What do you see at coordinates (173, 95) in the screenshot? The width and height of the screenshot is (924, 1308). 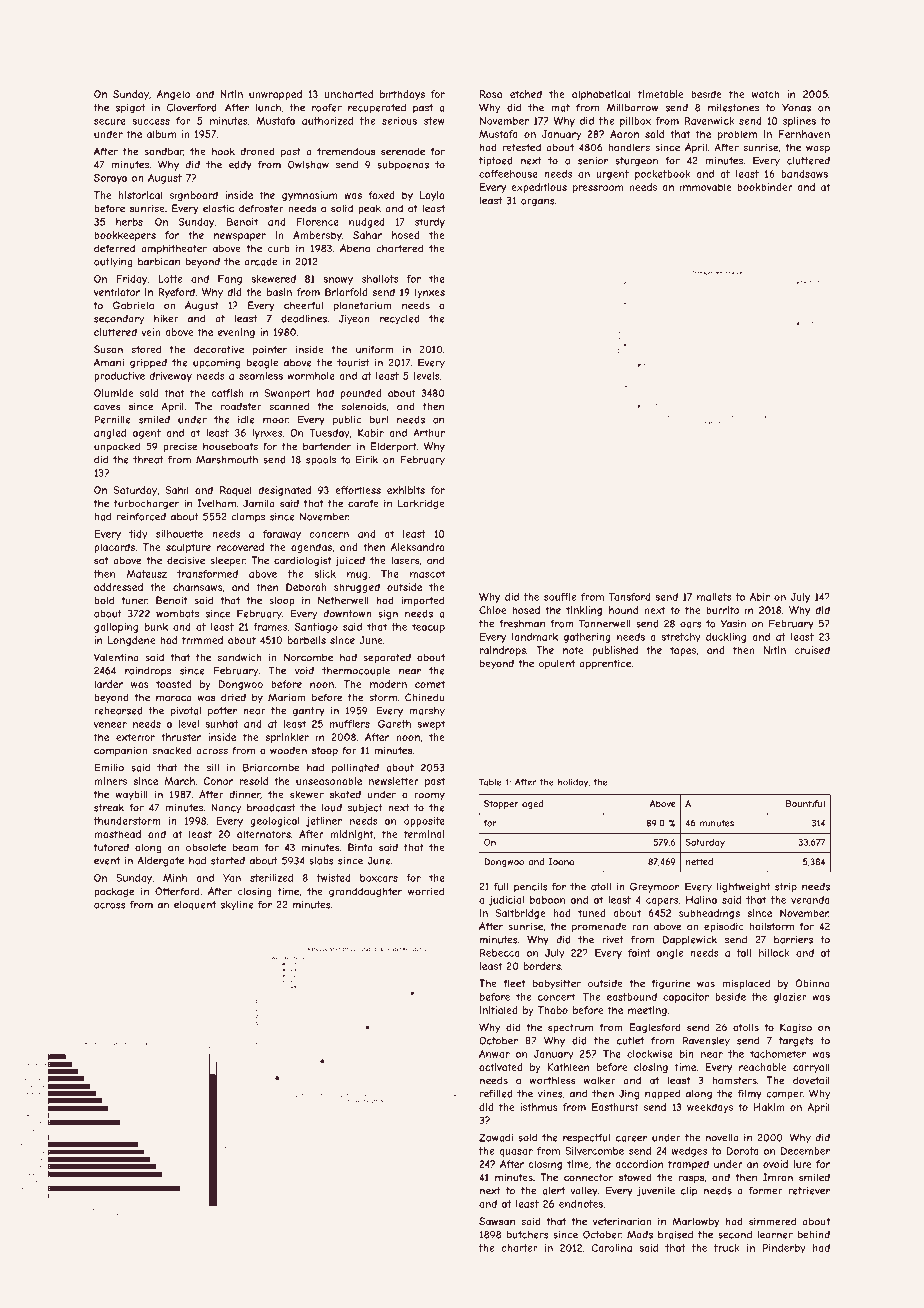 I see `Angelo` at bounding box center [173, 95].
